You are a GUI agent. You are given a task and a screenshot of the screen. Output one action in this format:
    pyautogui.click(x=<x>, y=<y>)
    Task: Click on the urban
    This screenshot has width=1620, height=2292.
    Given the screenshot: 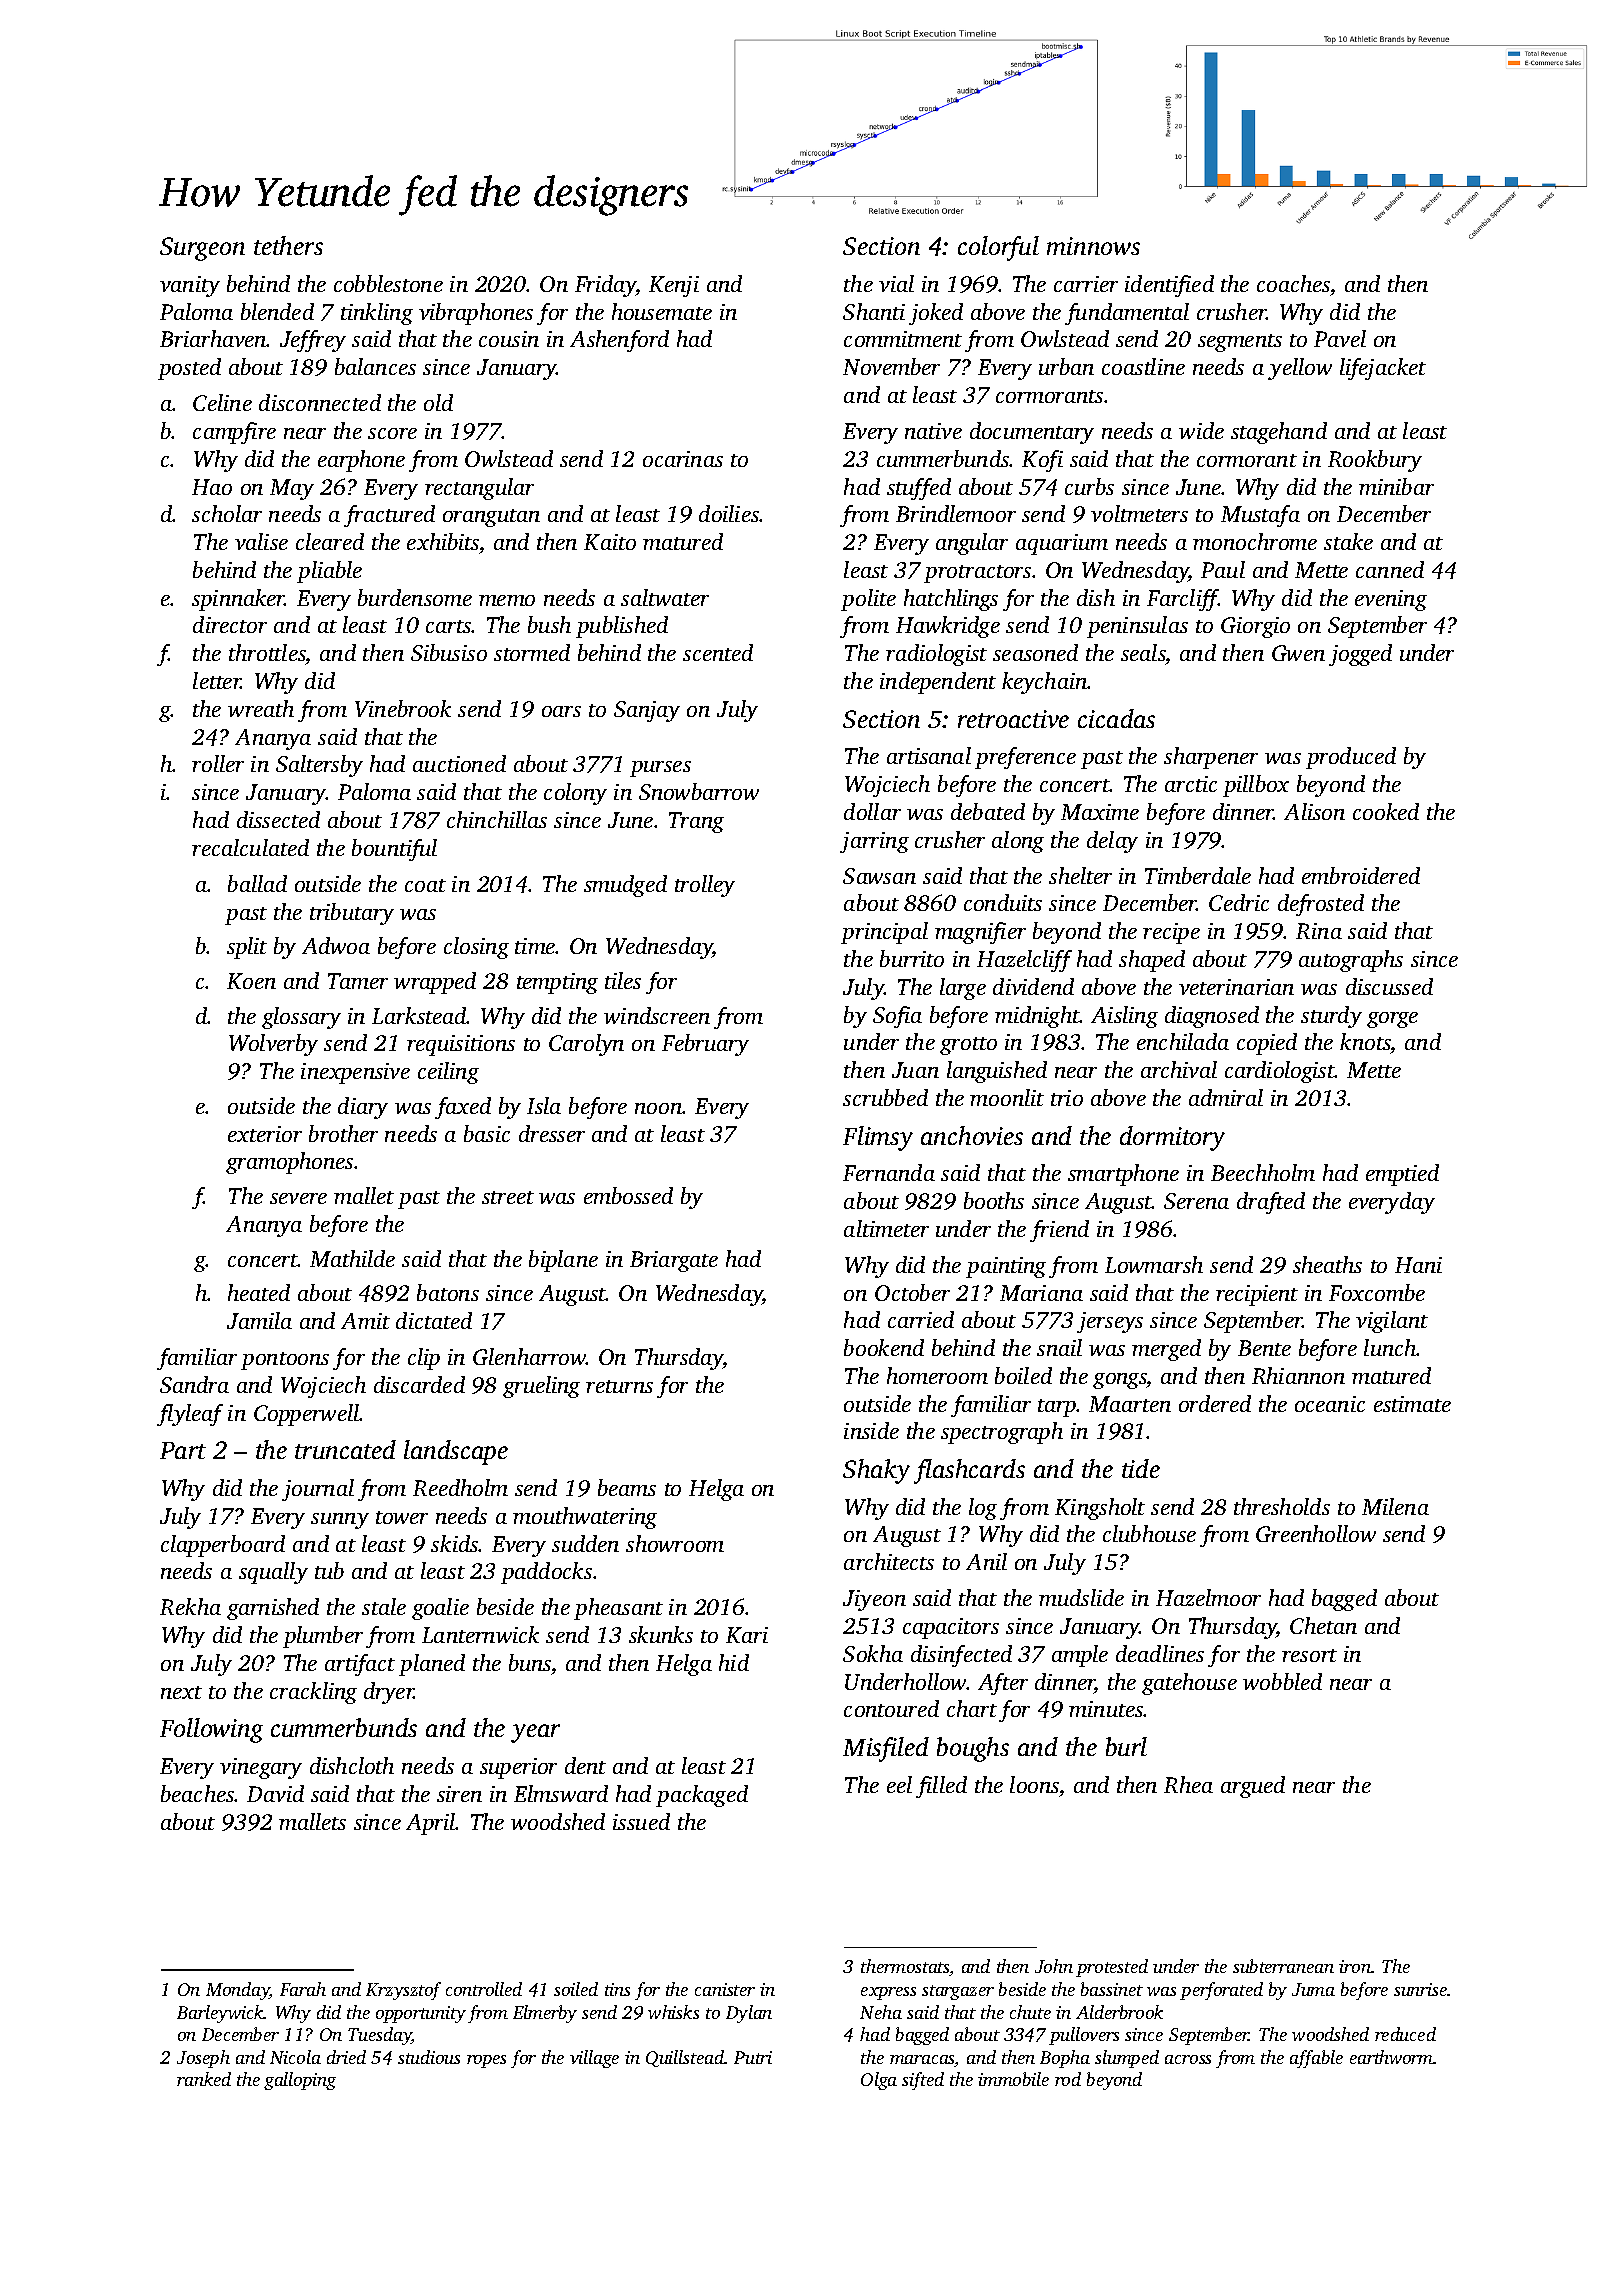 What is the action you would take?
    pyautogui.click(x=1066, y=366)
